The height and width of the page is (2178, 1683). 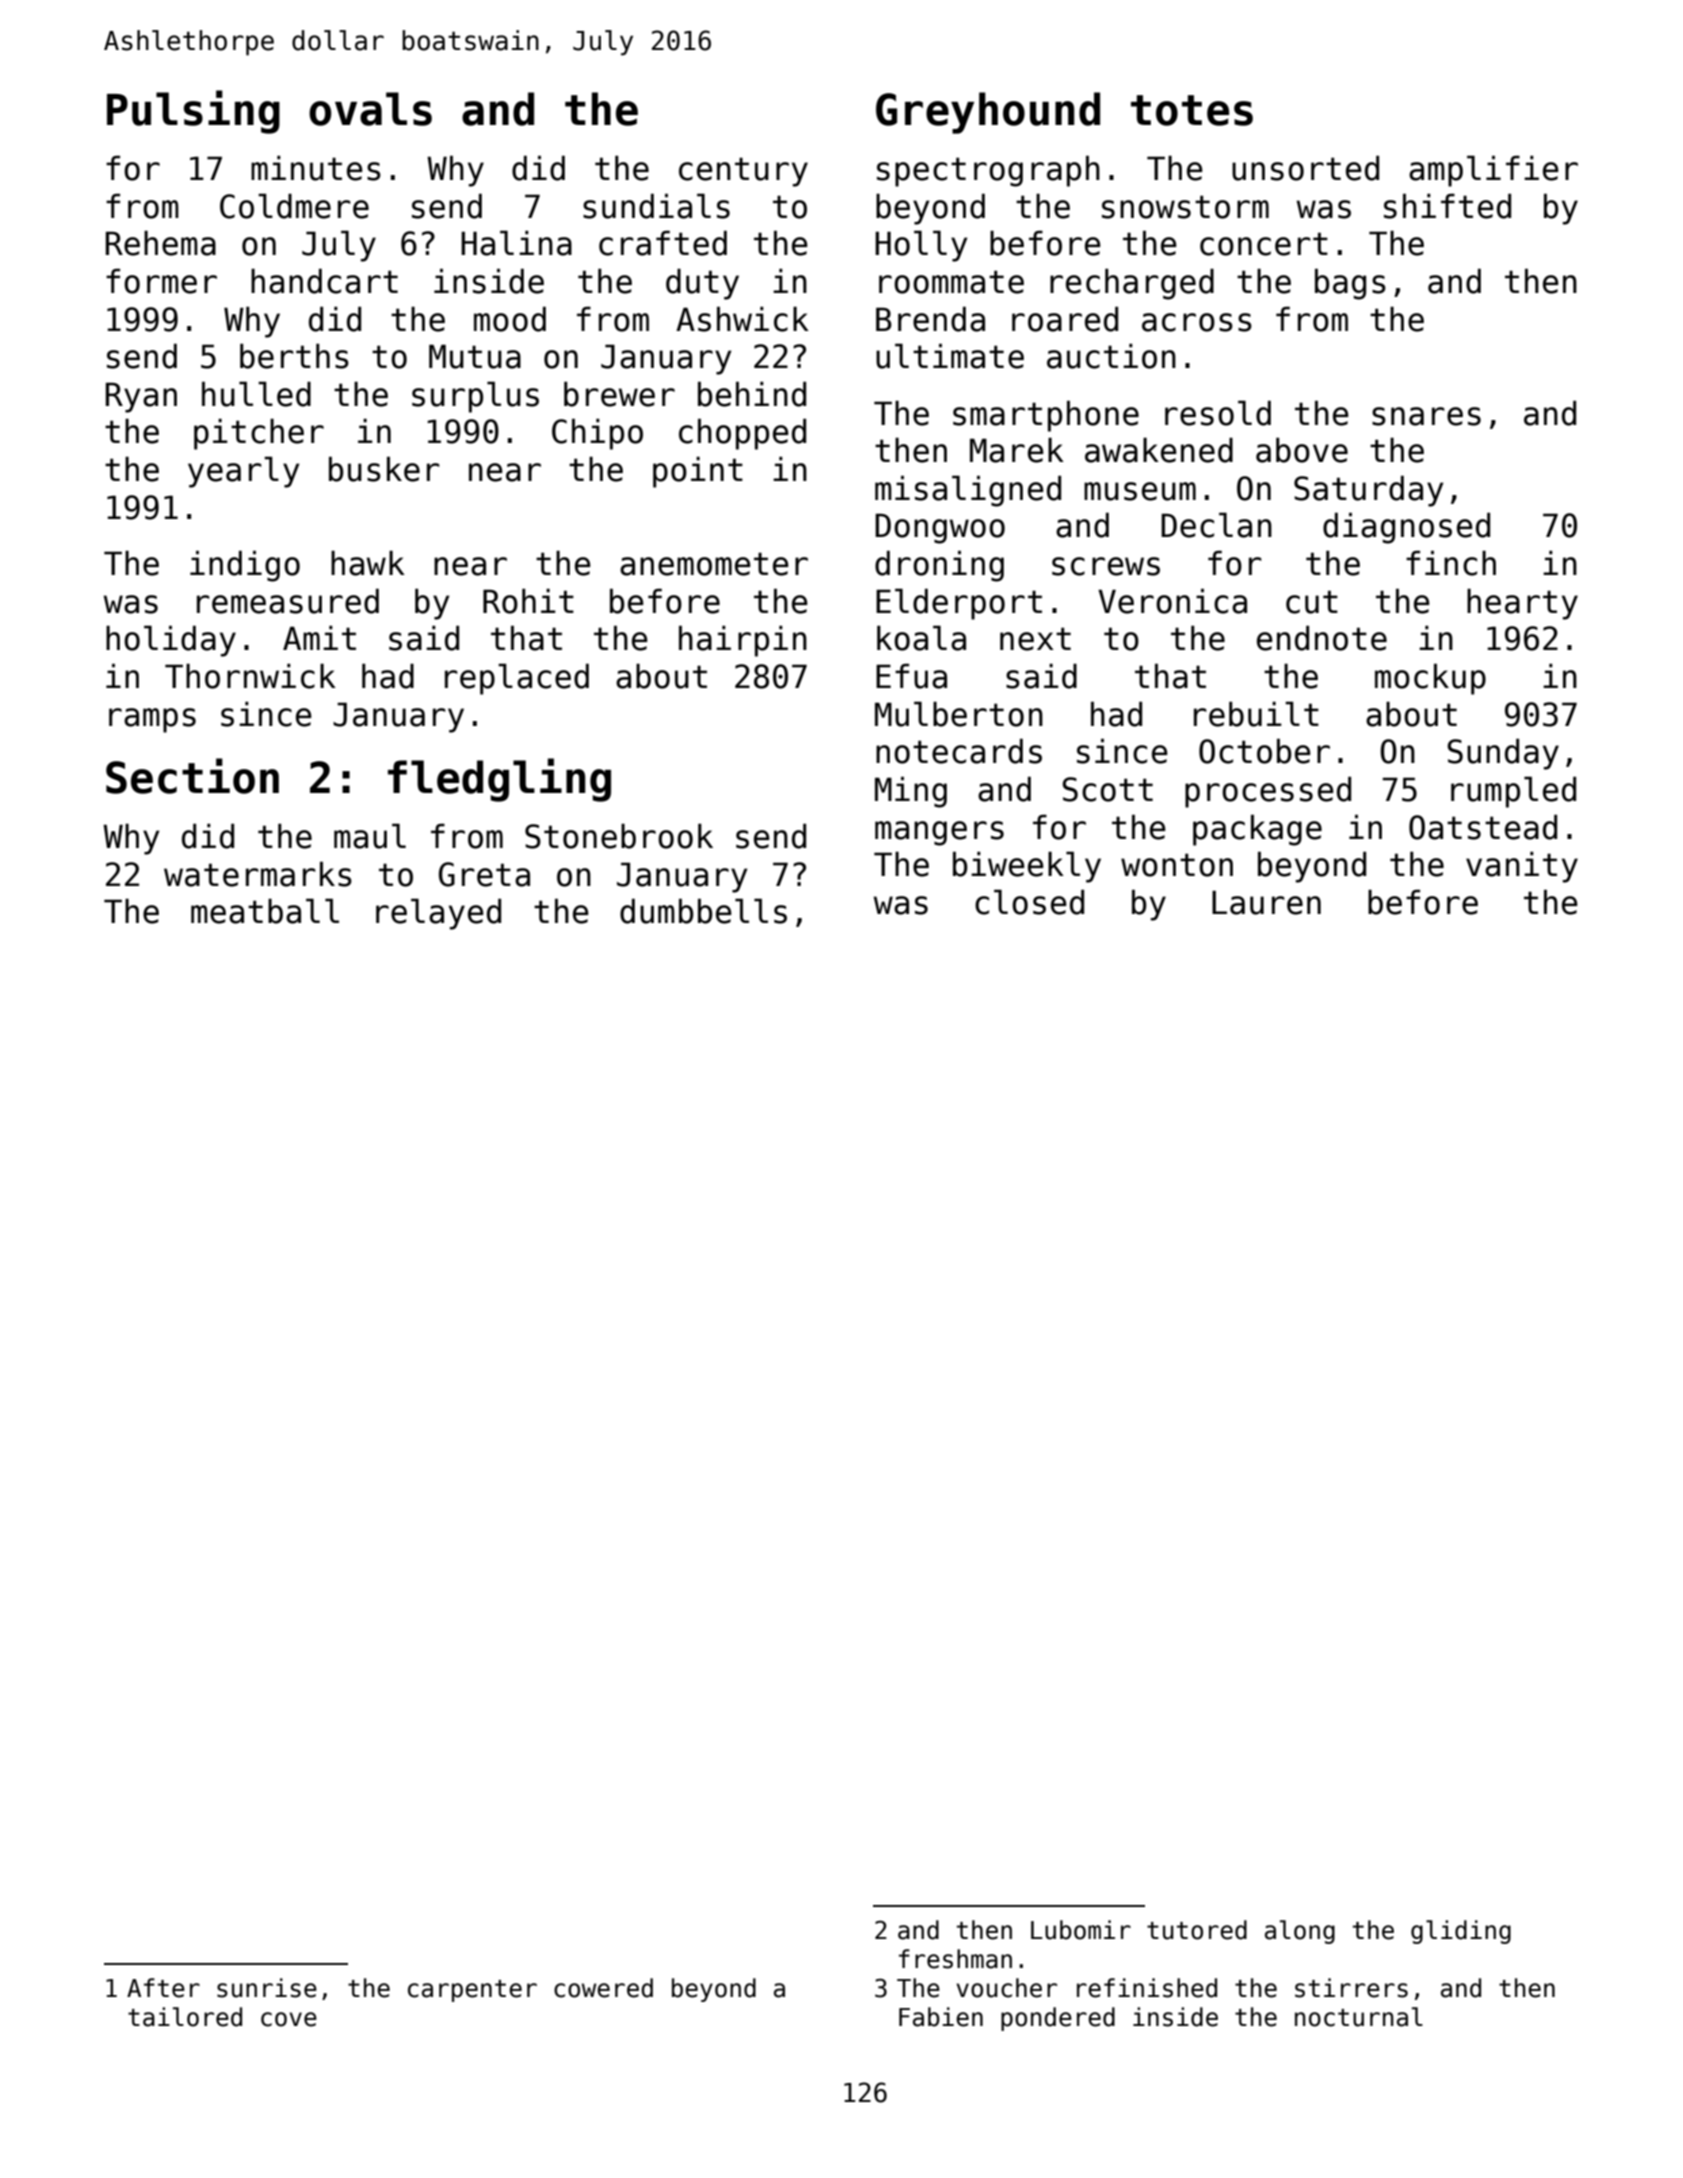 What do you see at coordinates (163, 1988) in the page?
I see `After` at bounding box center [163, 1988].
